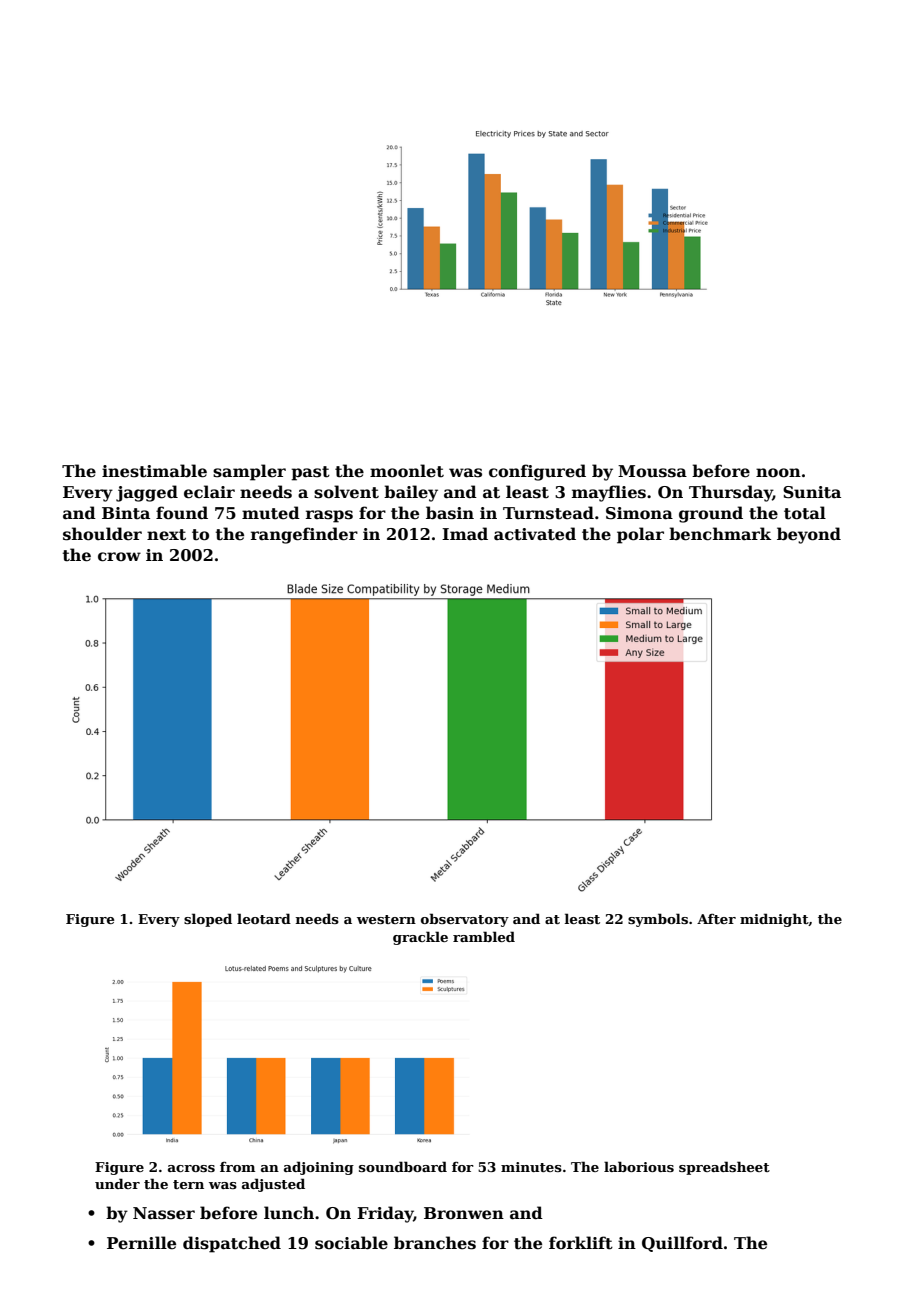  Describe the element at coordinates (329, 516) in the screenshot. I see `rasps` at that location.
